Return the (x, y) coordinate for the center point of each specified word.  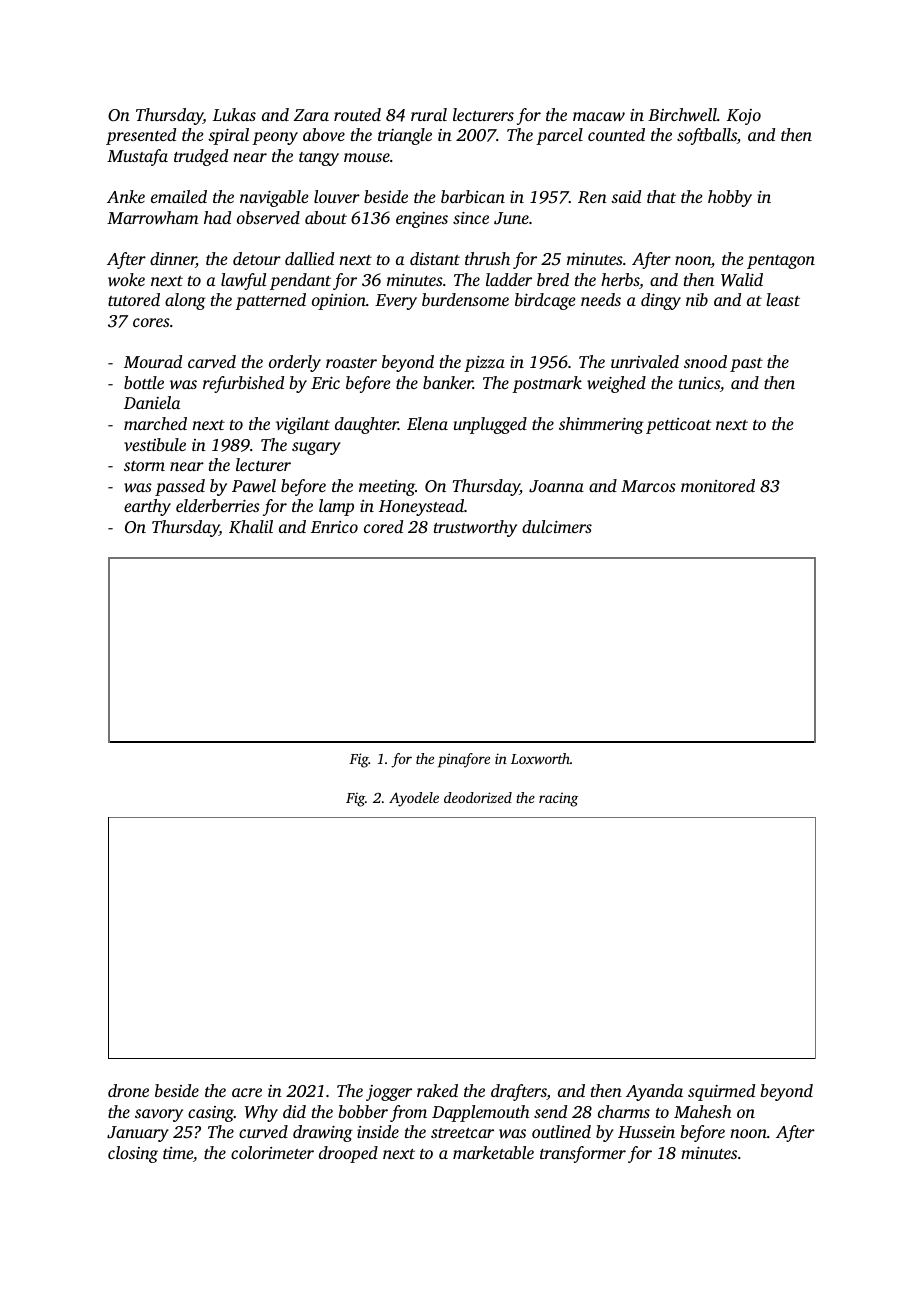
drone (128, 1090)
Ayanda (654, 1092)
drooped (348, 1154)
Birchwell (682, 114)
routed (357, 114)
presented (141, 136)
